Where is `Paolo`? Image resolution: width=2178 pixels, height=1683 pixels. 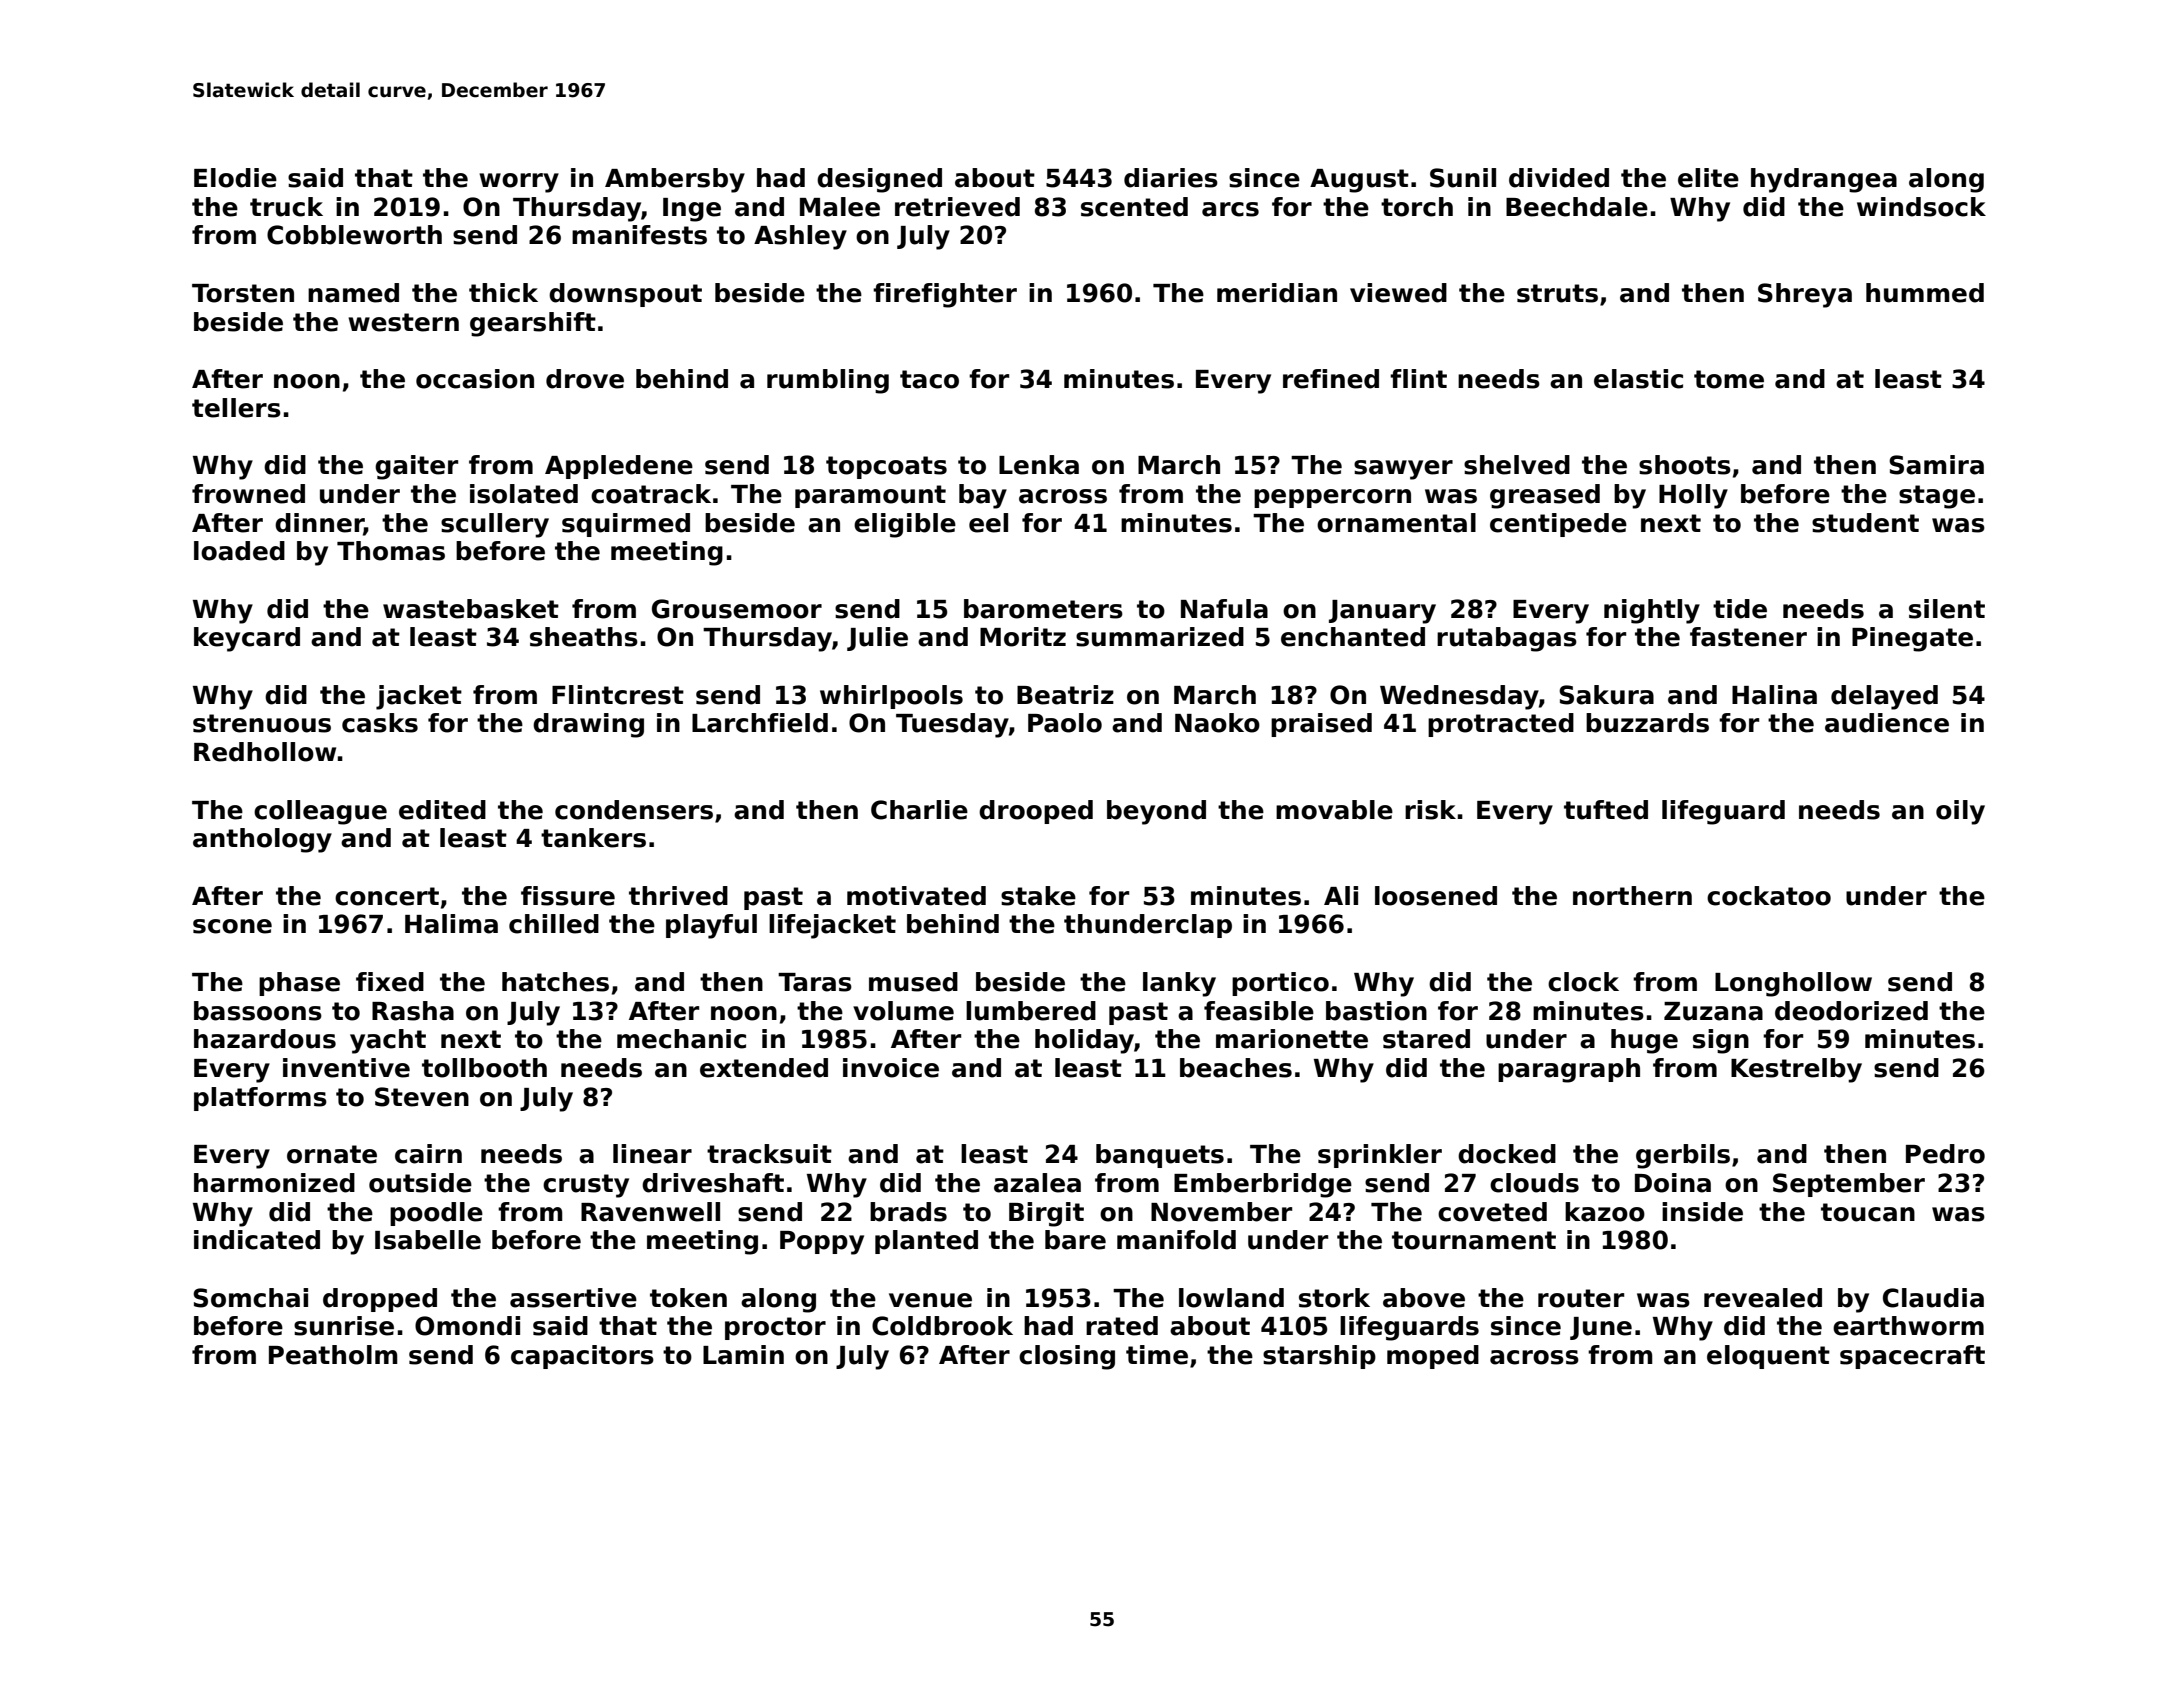 Paolo is located at coordinates (1065, 723).
